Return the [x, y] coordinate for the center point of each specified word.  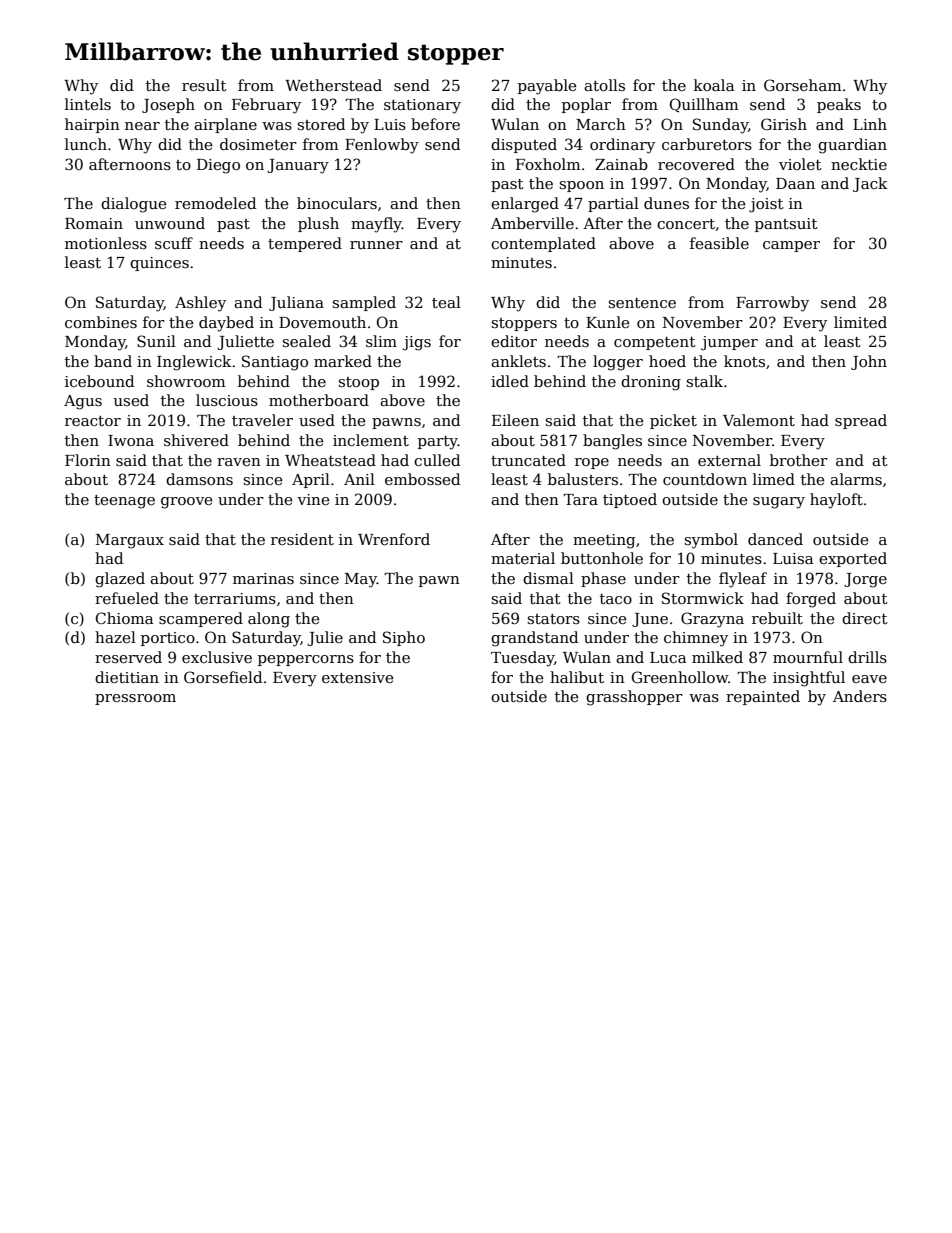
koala [714, 85]
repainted [763, 697]
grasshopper [634, 698]
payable [547, 87]
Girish [784, 124]
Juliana [296, 303]
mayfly [376, 225]
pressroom [135, 699]
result [204, 85]
